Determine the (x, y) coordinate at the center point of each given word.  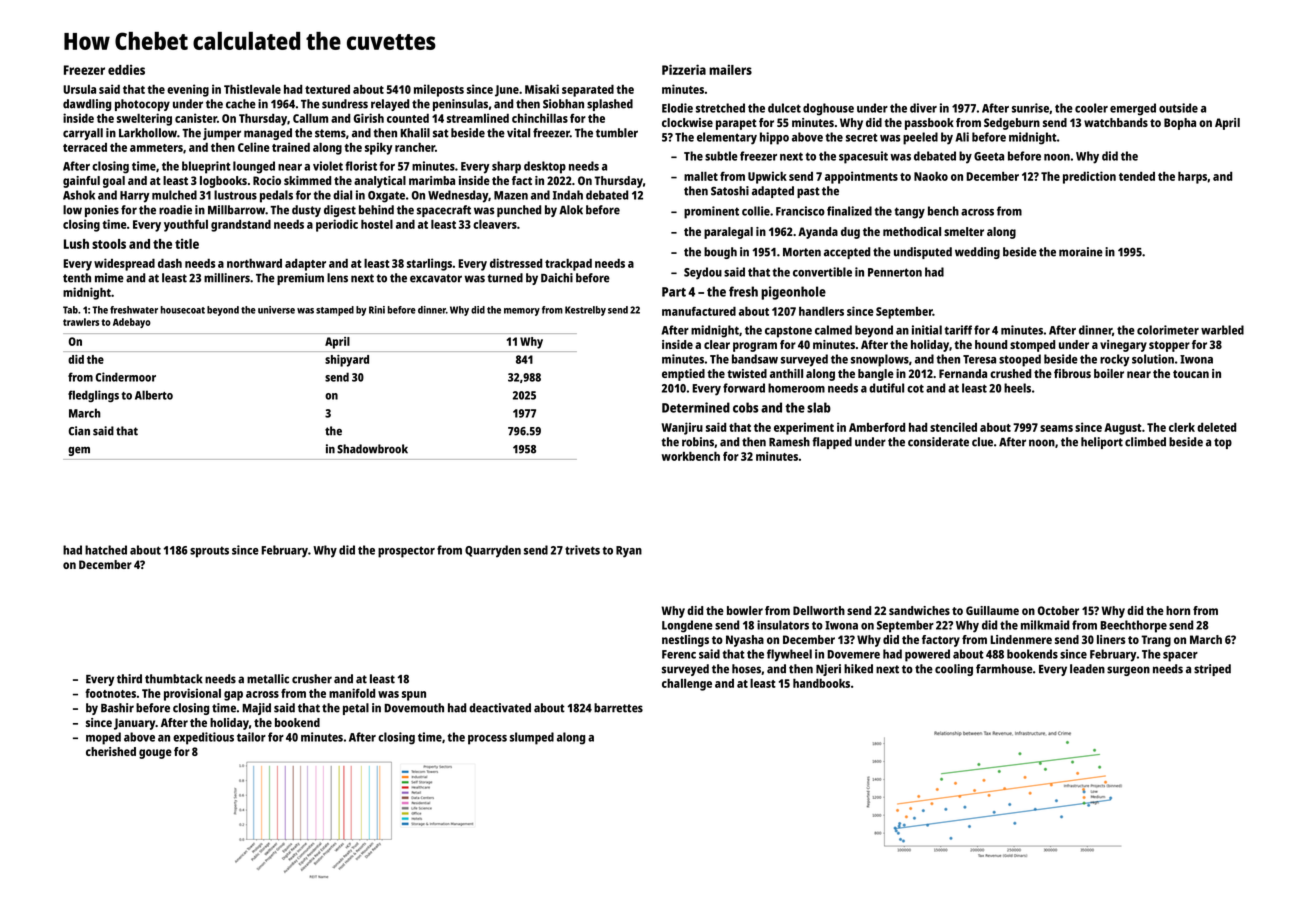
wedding (977, 253)
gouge (155, 754)
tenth (77, 278)
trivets (582, 550)
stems (330, 133)
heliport (1102, 443)
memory (522, 312)
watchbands (1116, 122)
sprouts (209, 552)
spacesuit (863, 157)
